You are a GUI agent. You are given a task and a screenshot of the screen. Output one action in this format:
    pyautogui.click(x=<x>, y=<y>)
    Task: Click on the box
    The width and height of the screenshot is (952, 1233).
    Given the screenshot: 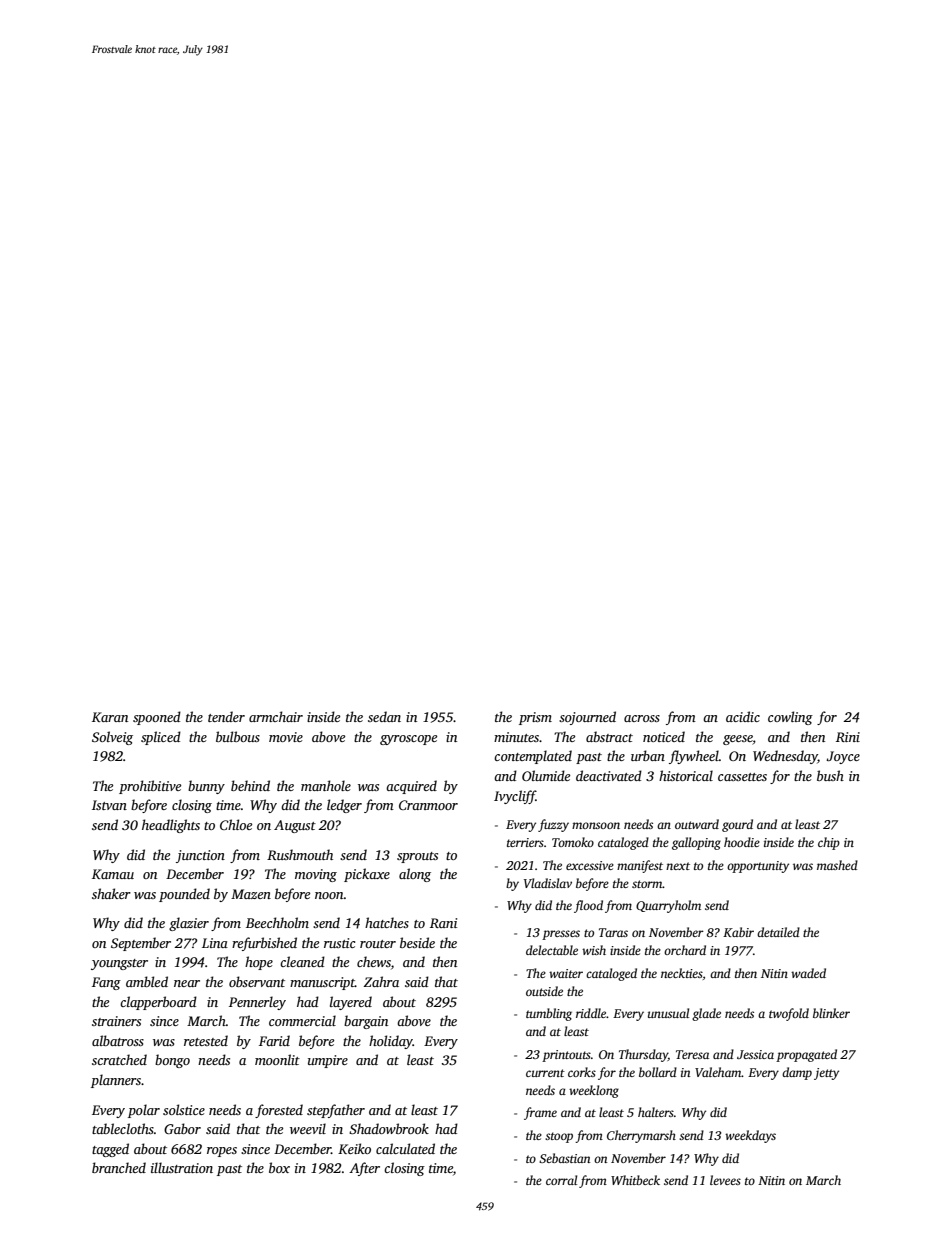 What is the action you would take?
    pyautogui.click(x=279, y=1167)
